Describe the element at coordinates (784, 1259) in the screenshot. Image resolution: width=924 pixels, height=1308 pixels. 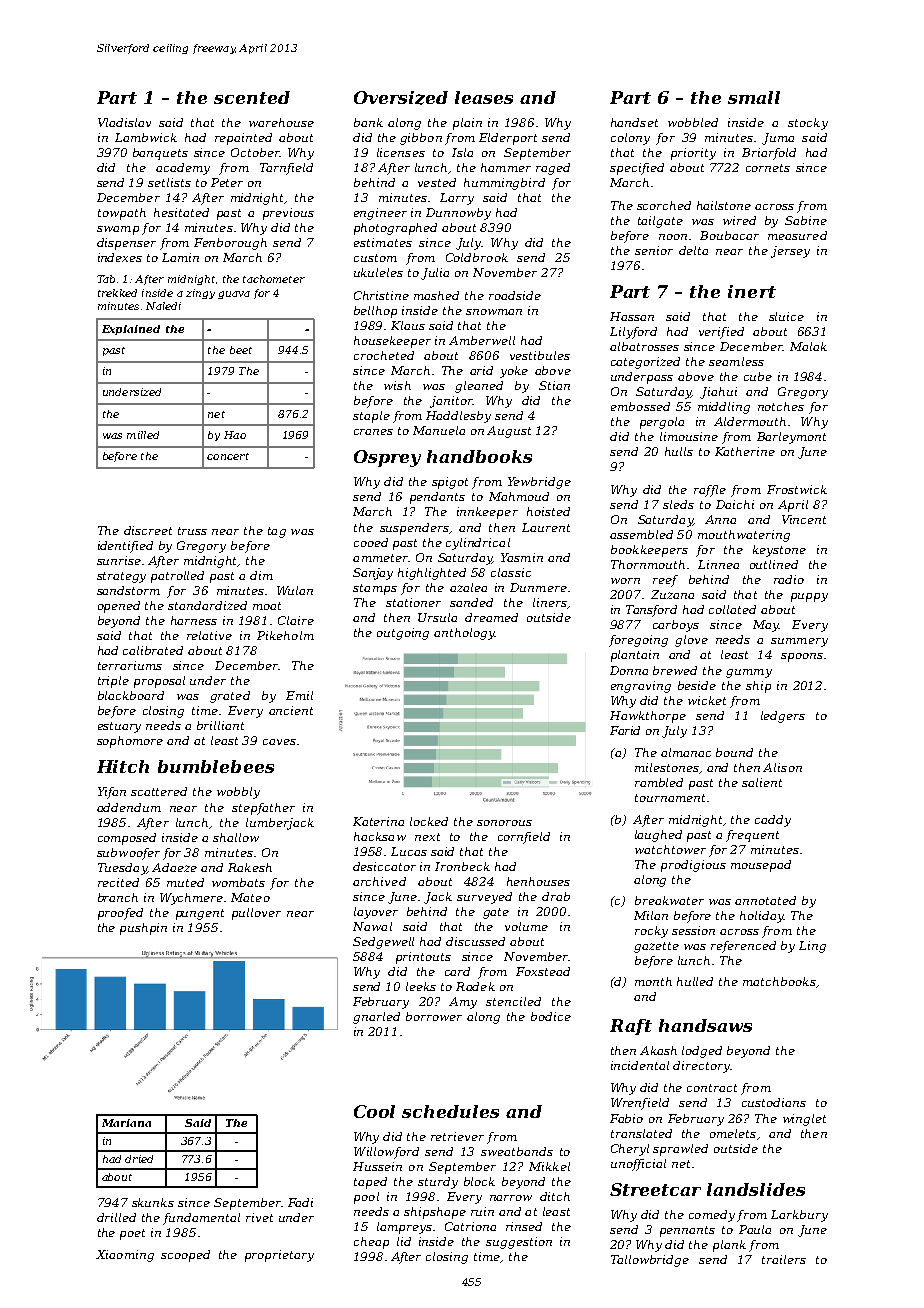
I see `trailers` at that location.
